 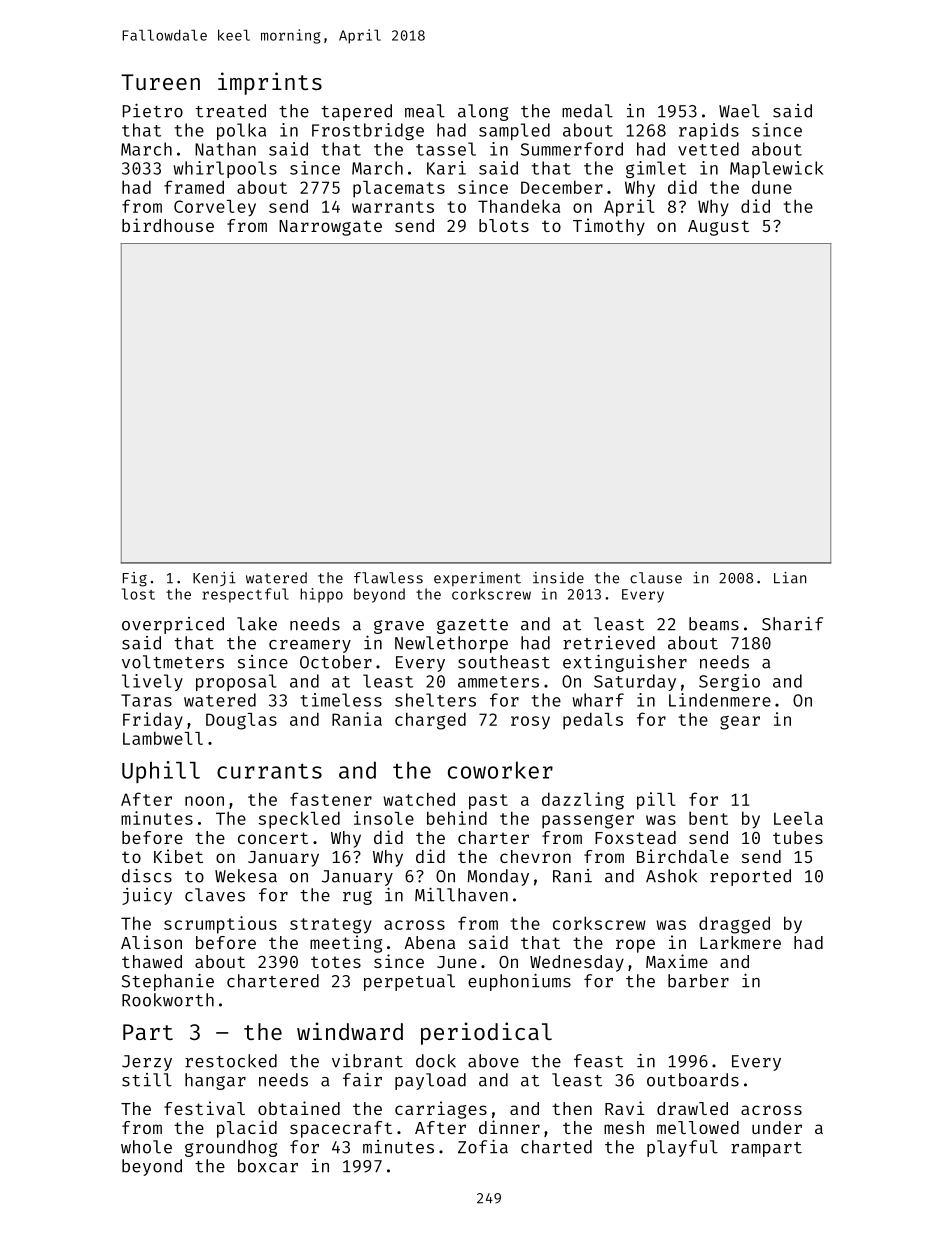 I want to click on scrumptious, so click(x=220, y=925).
